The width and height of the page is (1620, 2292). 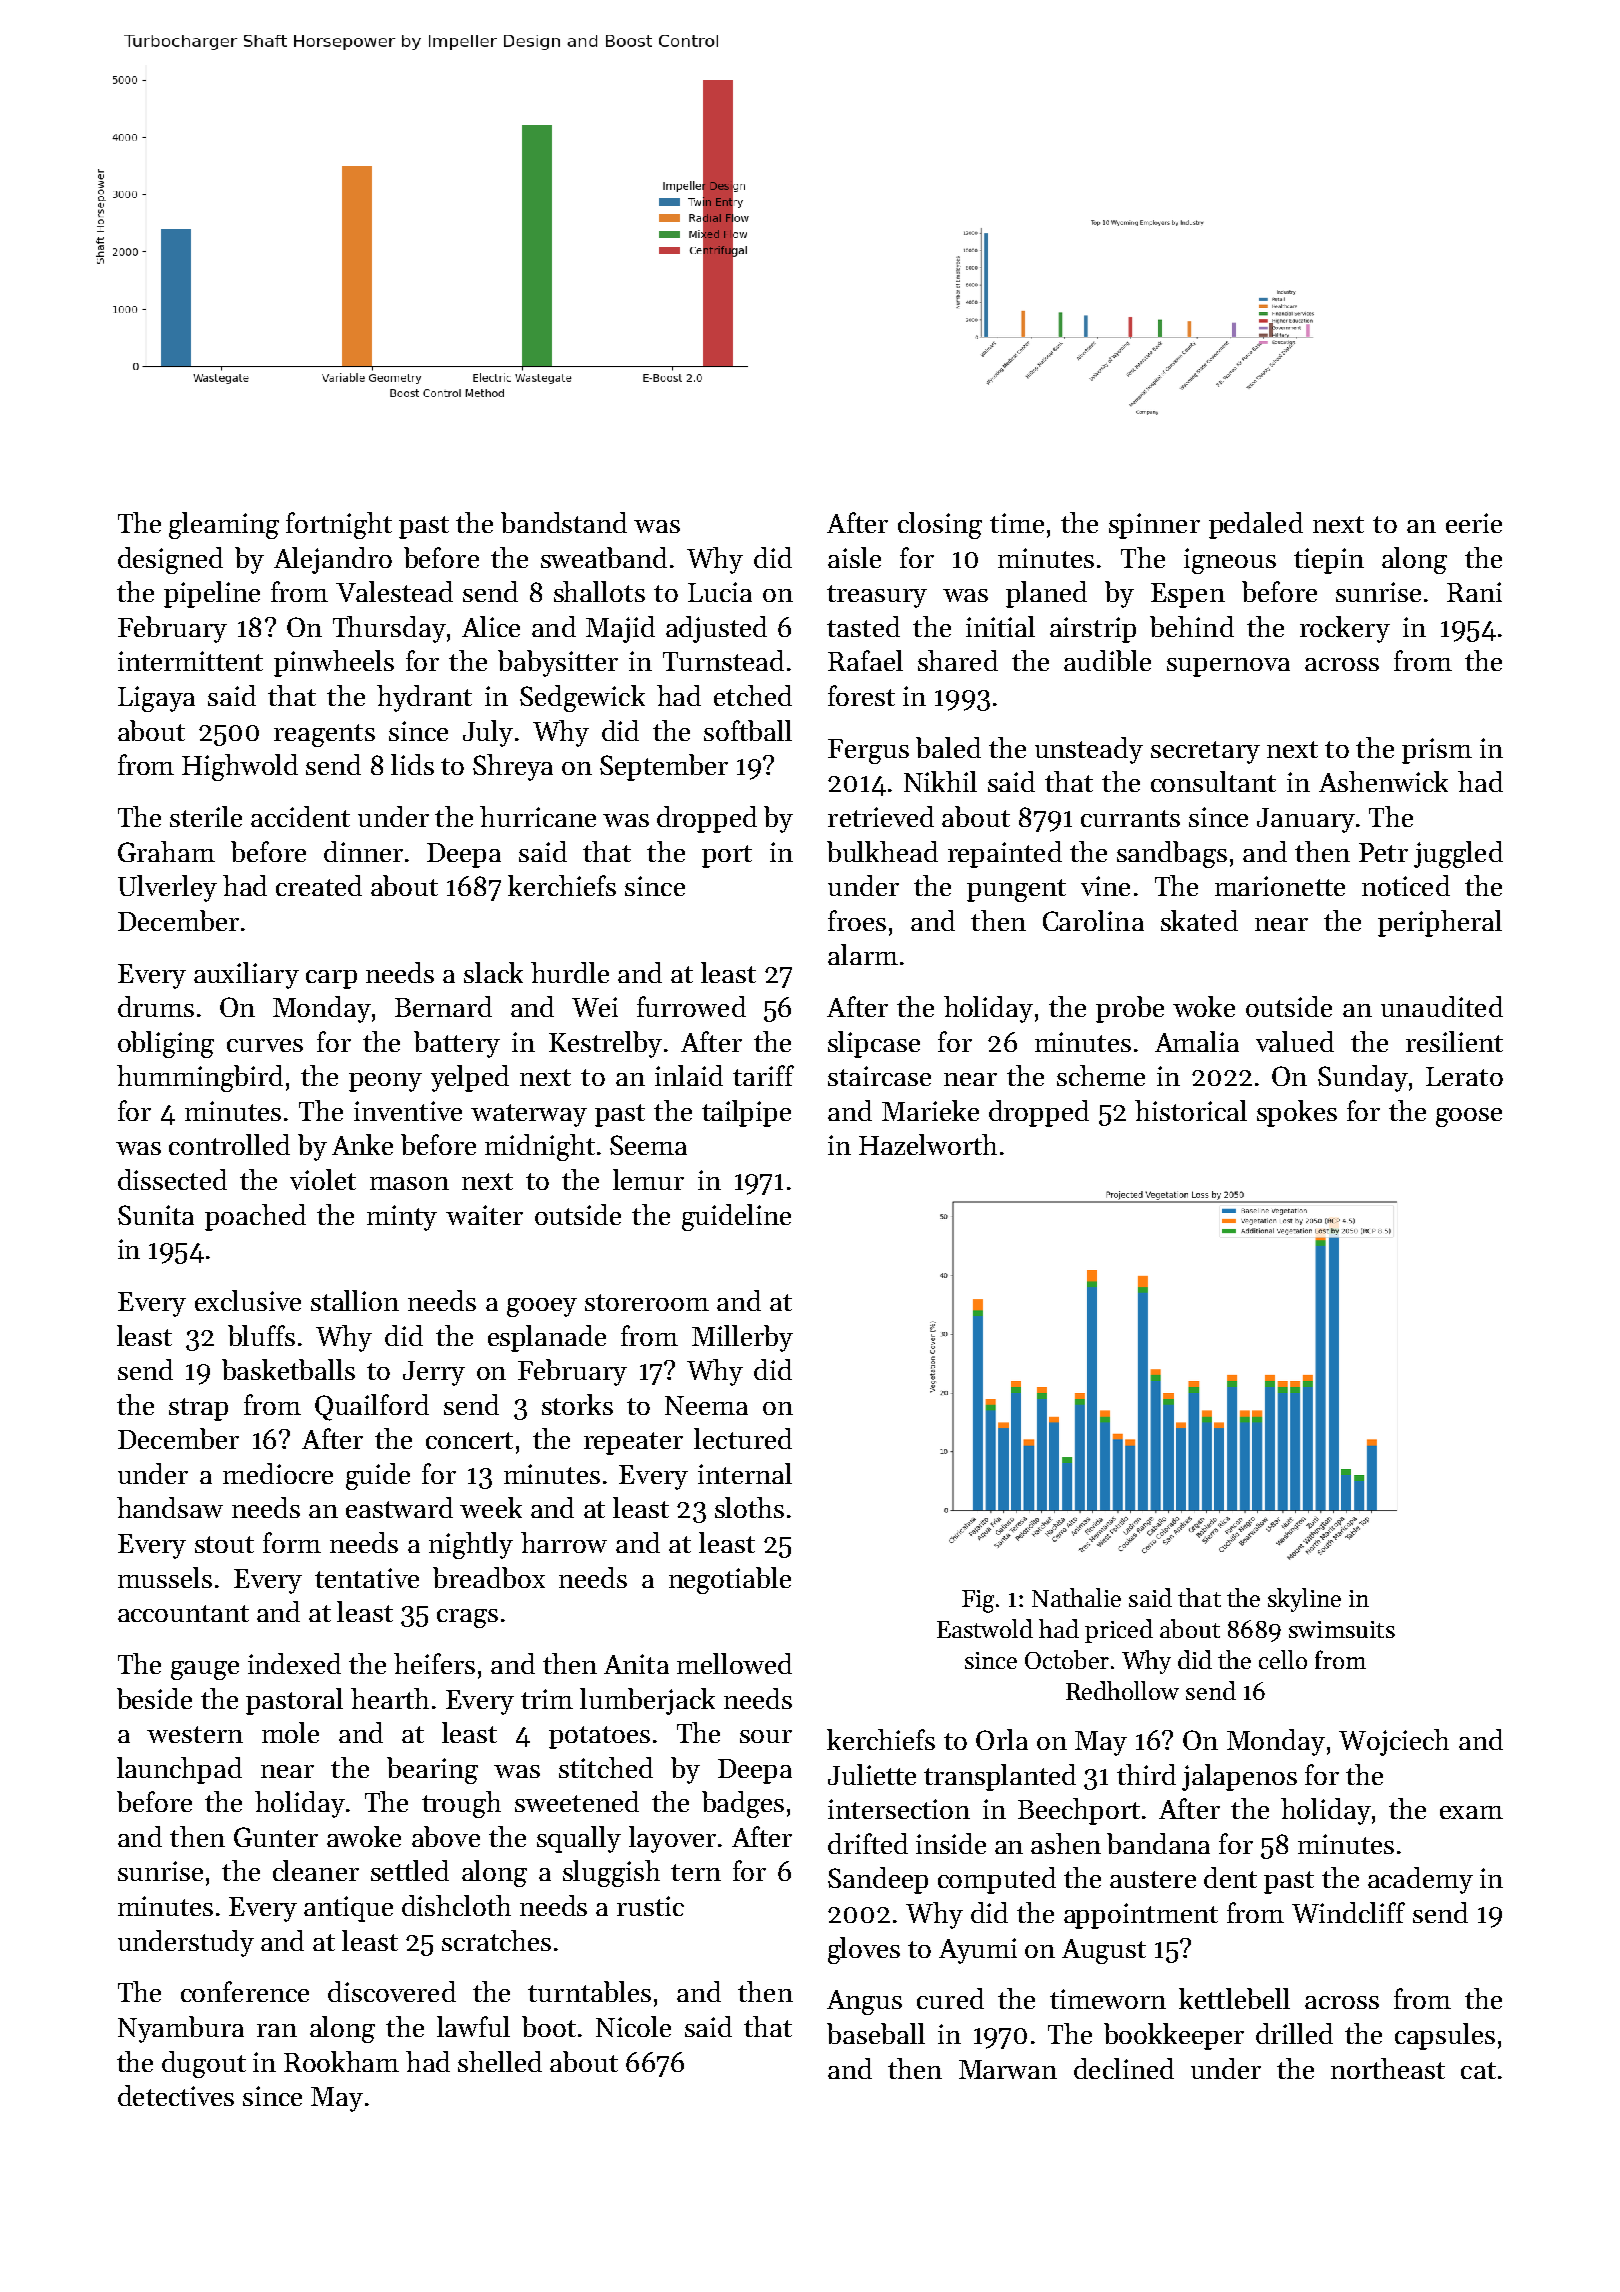 I want to click on pinwheels, so click(x=334, y=663).
